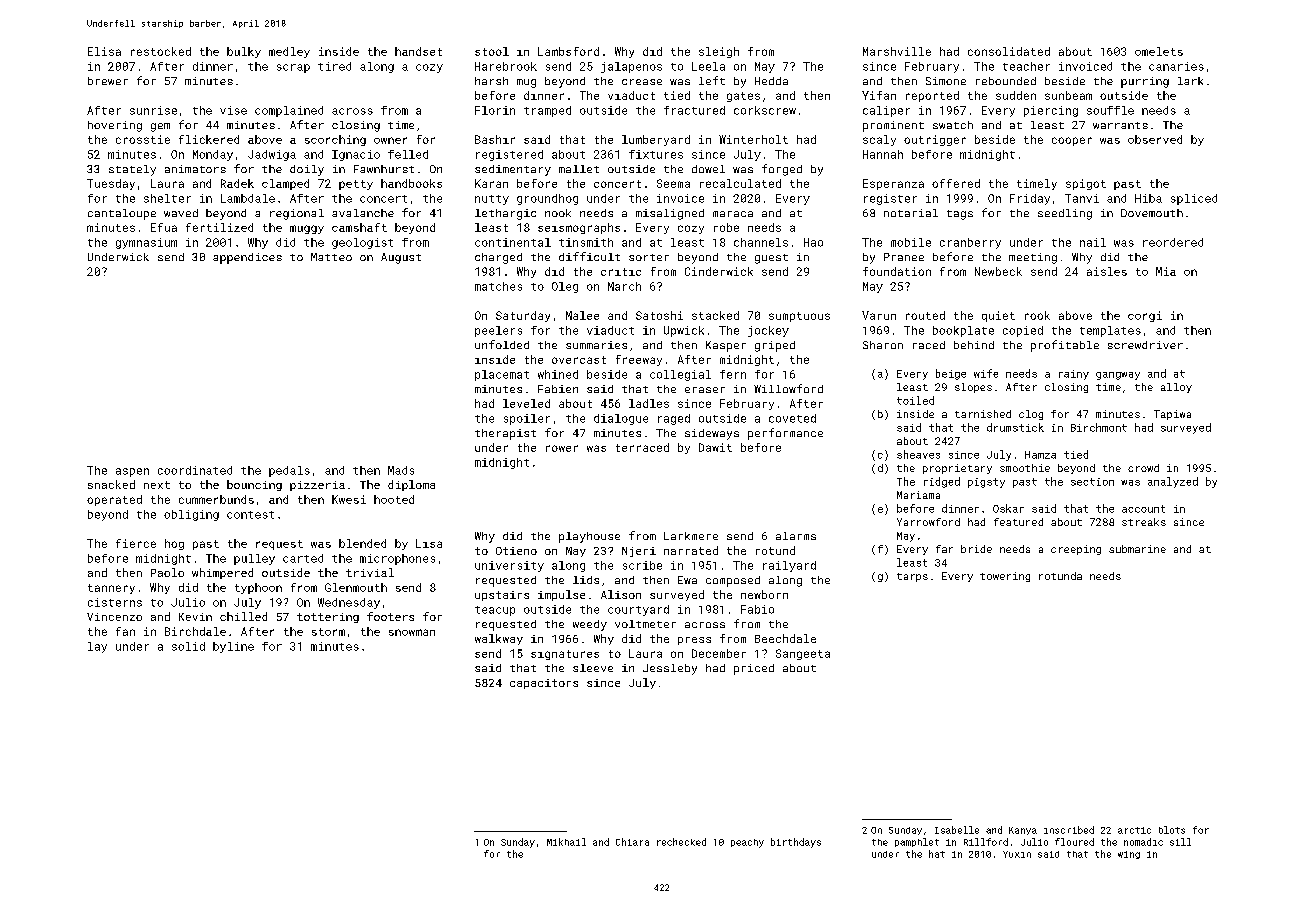 The height and width of the screenshot is (924, 1308). What do you see at coordinates (1173, 482) in the screenshot?
I see `analyzed` at bounding box center [1173, 482].
